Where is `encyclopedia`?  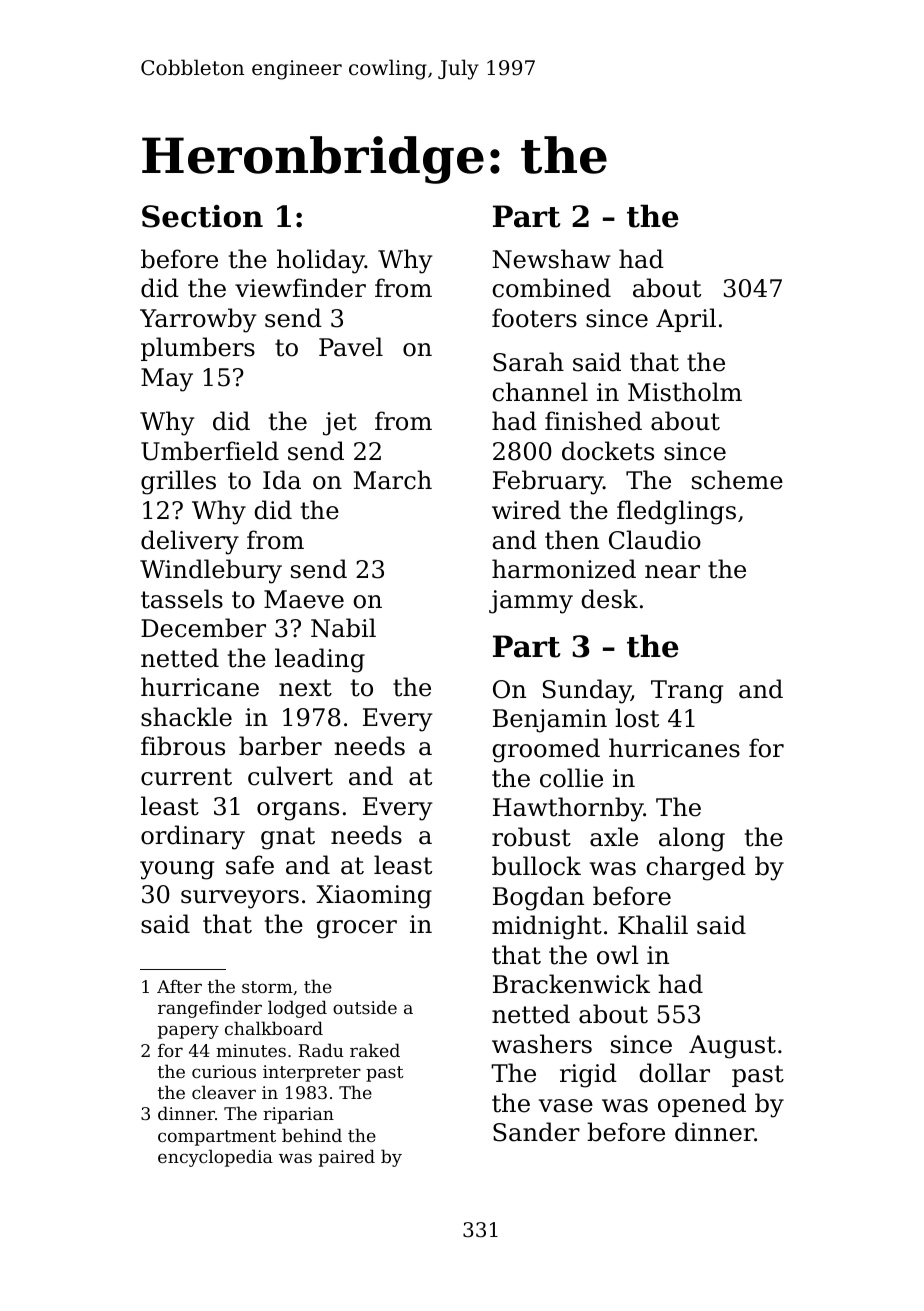 encyclopedia is located at coordinates (215, 1158).
